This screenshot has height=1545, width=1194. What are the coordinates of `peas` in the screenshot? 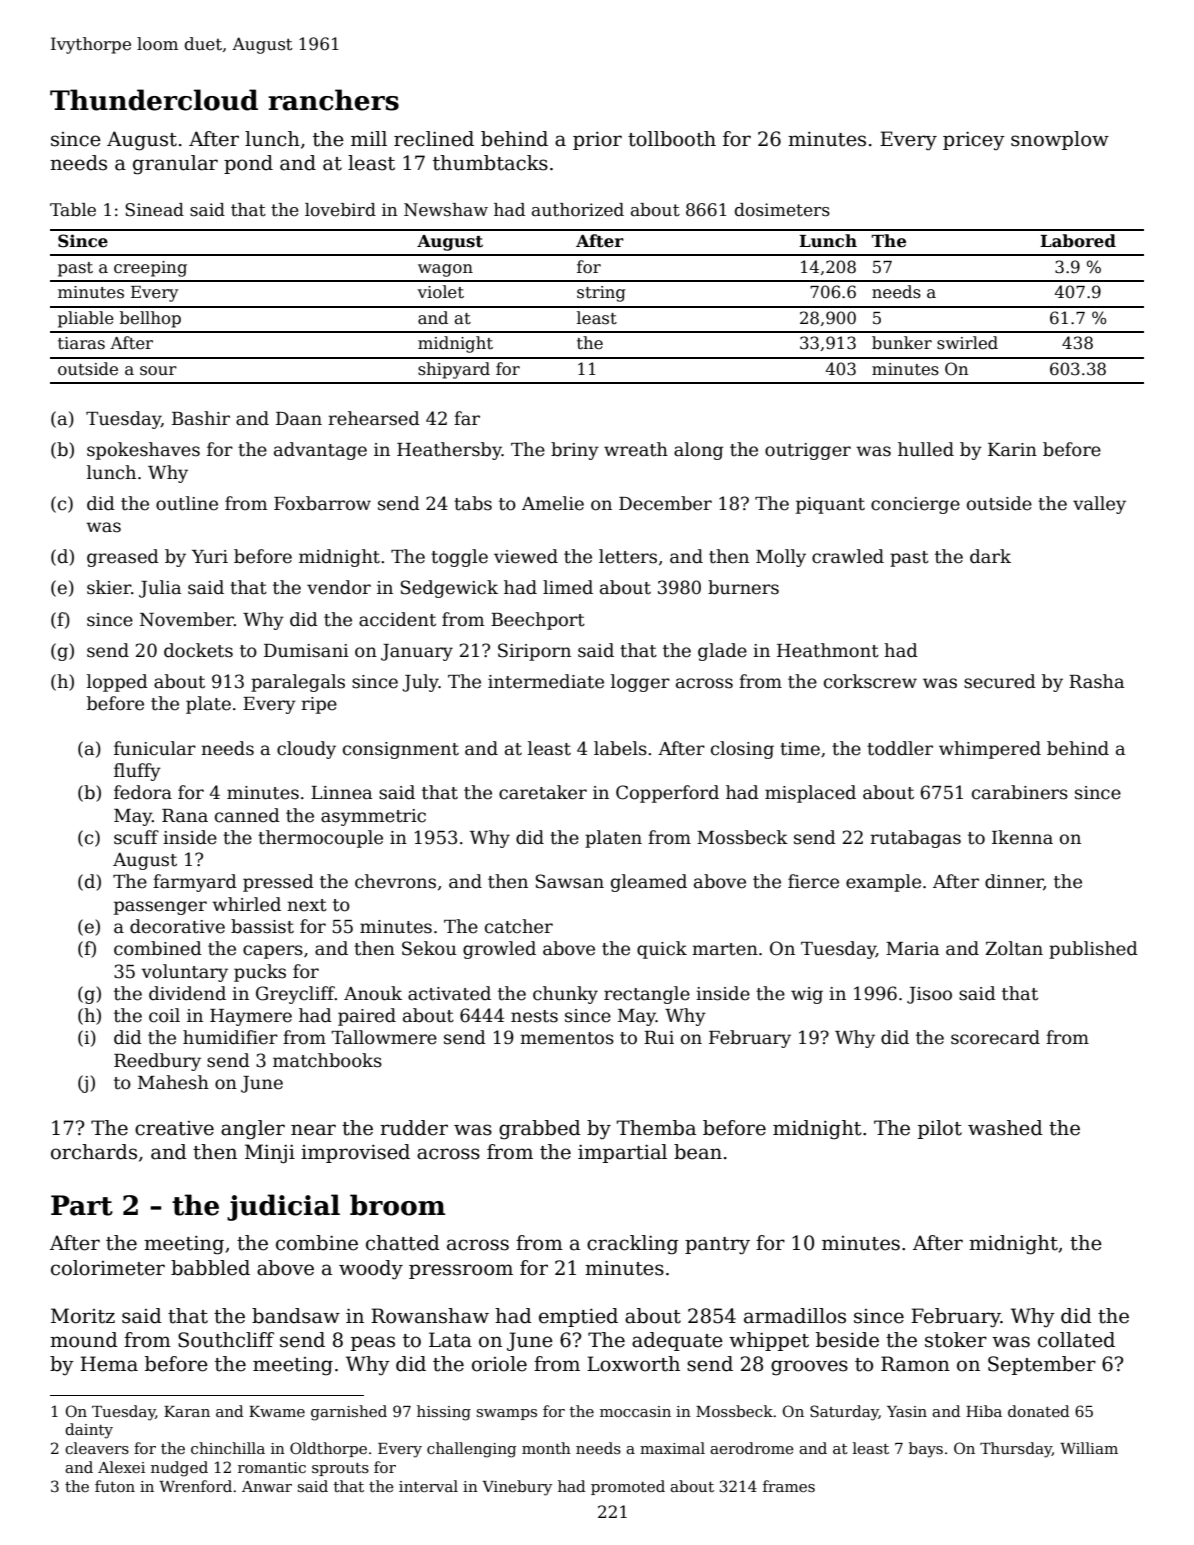 It's located at (373, 1343).
